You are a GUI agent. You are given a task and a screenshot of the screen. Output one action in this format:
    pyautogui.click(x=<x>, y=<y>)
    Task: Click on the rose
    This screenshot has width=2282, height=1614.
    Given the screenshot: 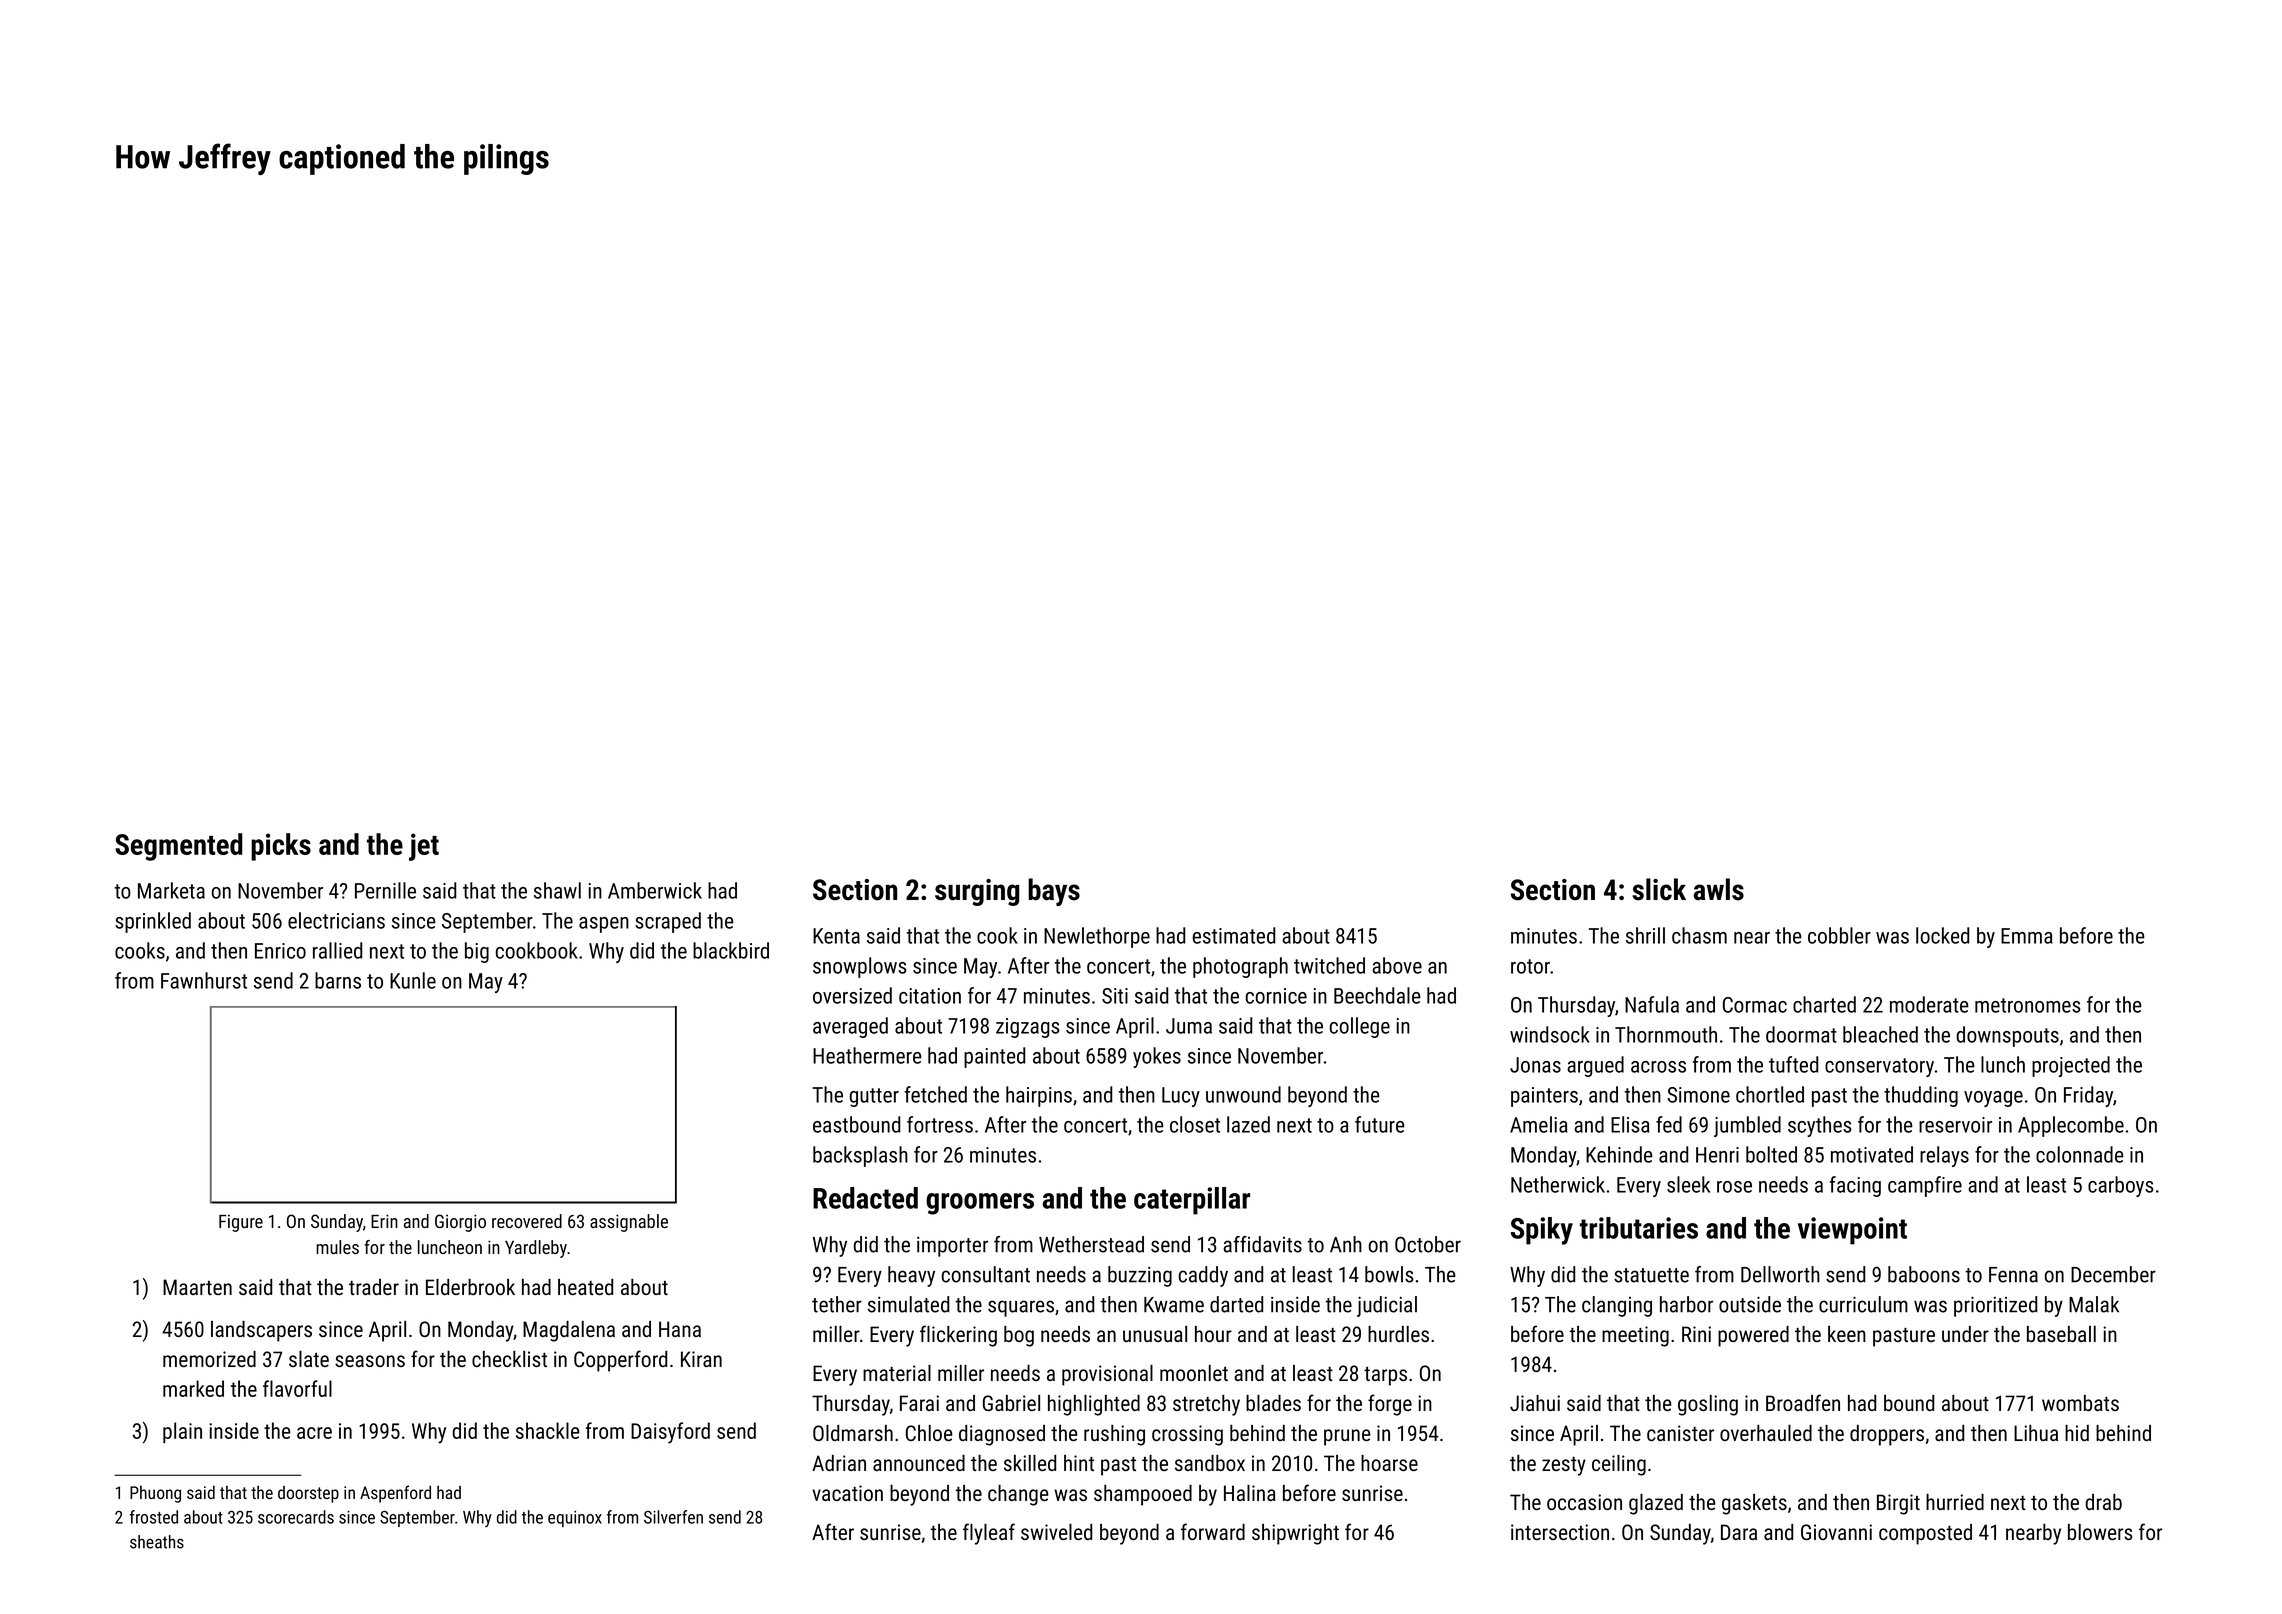 What is the action you would take?
    pyautogui.click(x=1734, y=1187)
